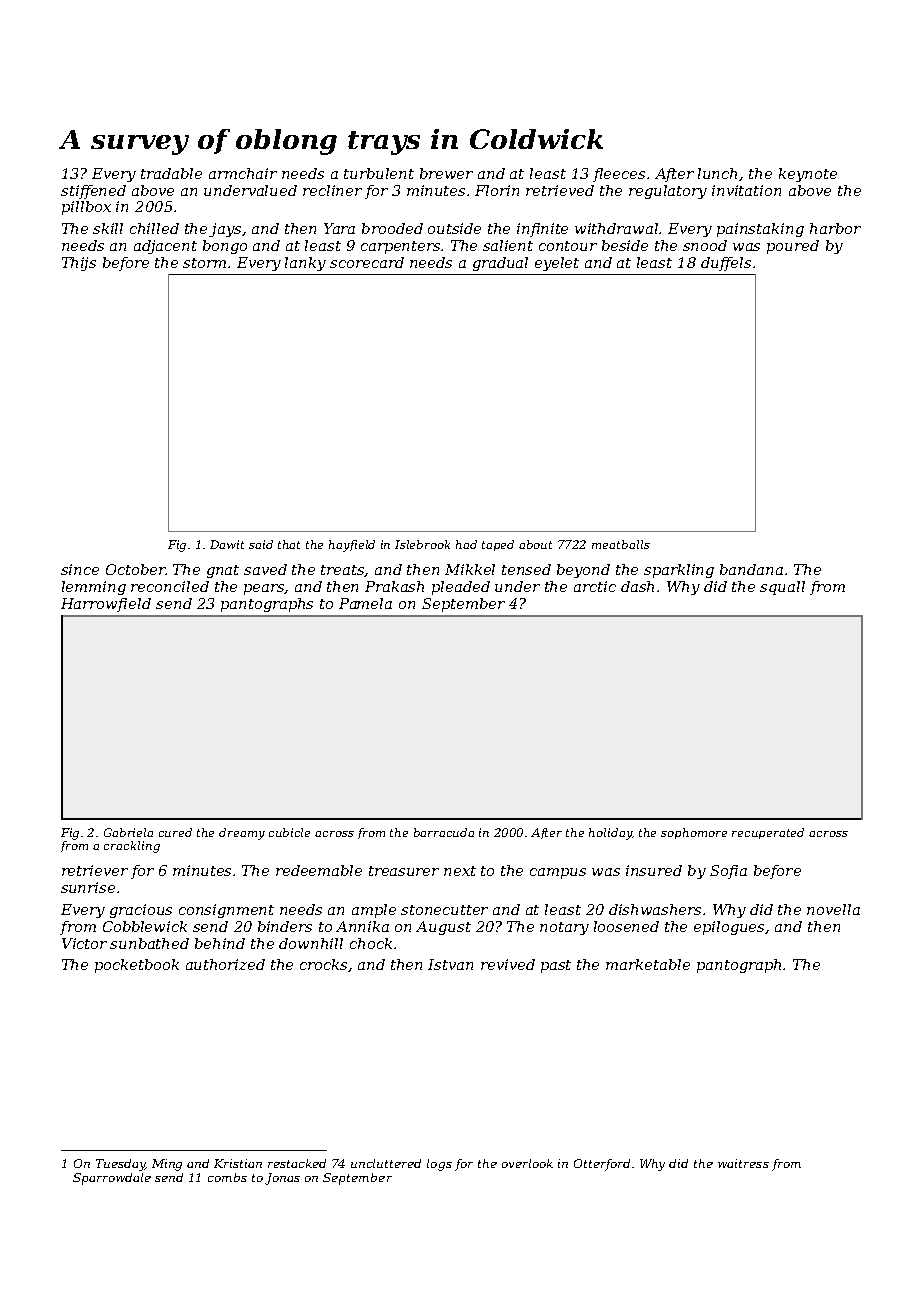  What do you see at coordinates (324, 965) in the page?
I see `crocks` at bounding box center [324, 965].
